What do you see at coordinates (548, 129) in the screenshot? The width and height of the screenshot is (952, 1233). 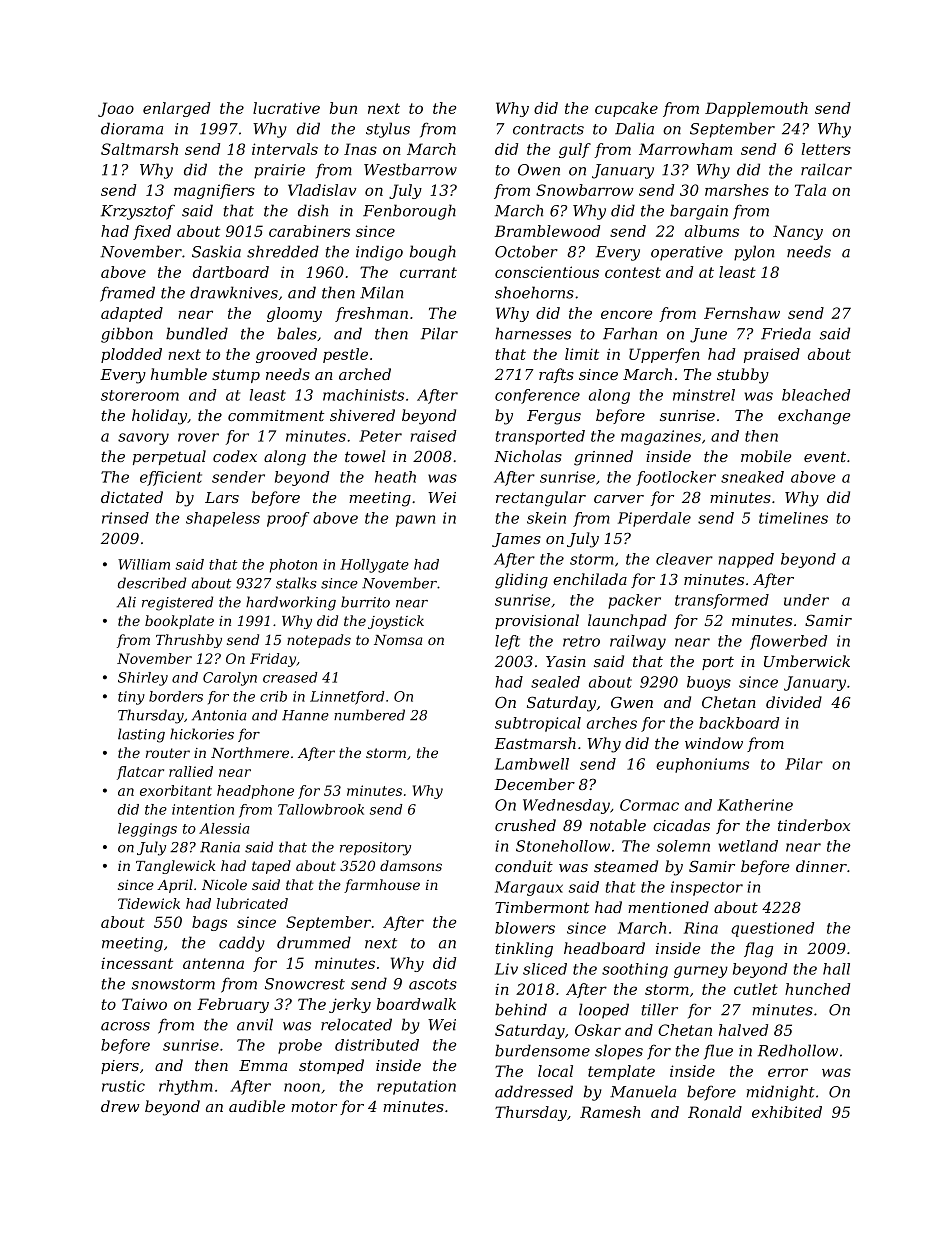 I see `contracts` at bounding box center [548, 129].
